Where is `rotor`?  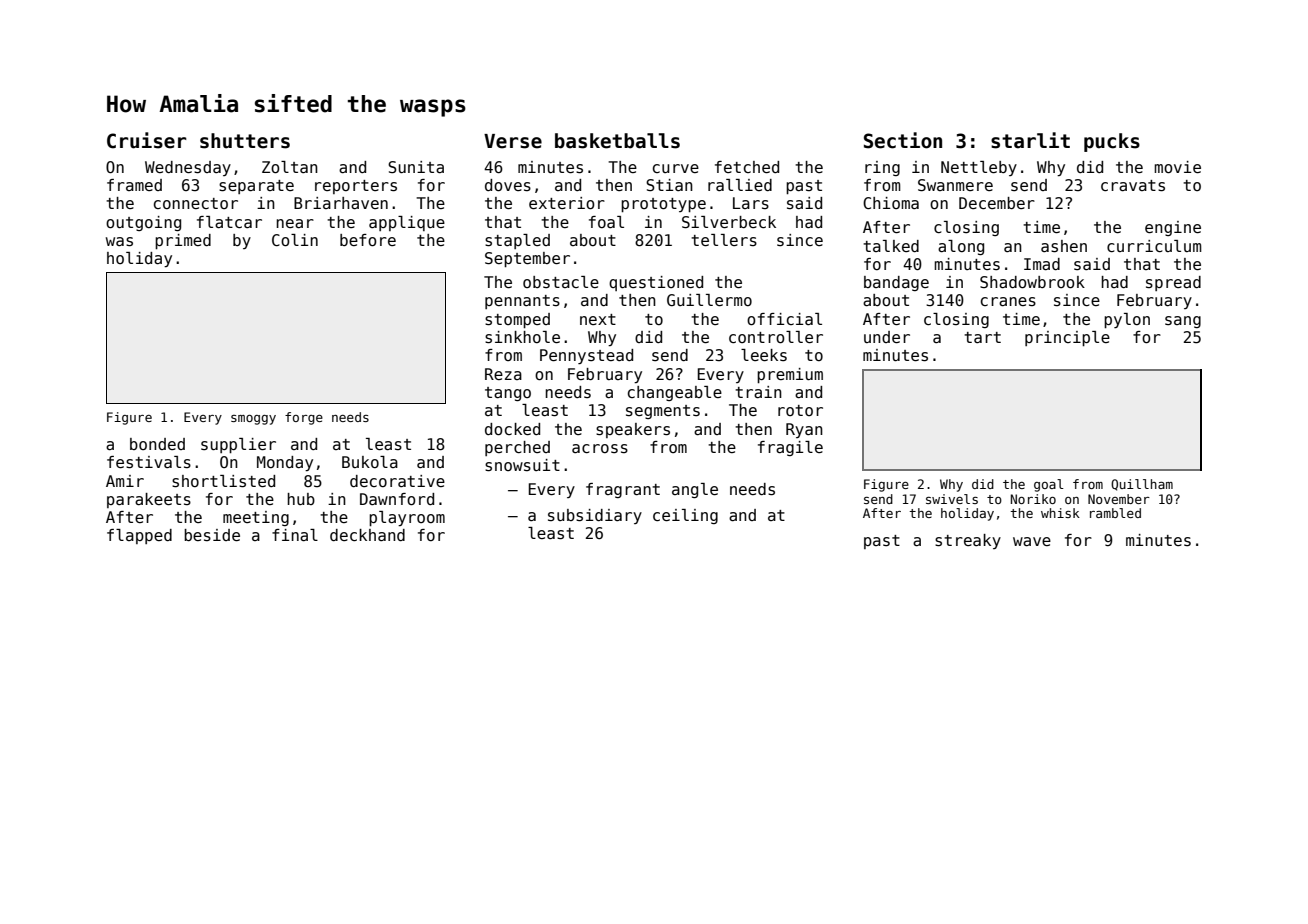 rotor is located at coordinates (800, 410).
